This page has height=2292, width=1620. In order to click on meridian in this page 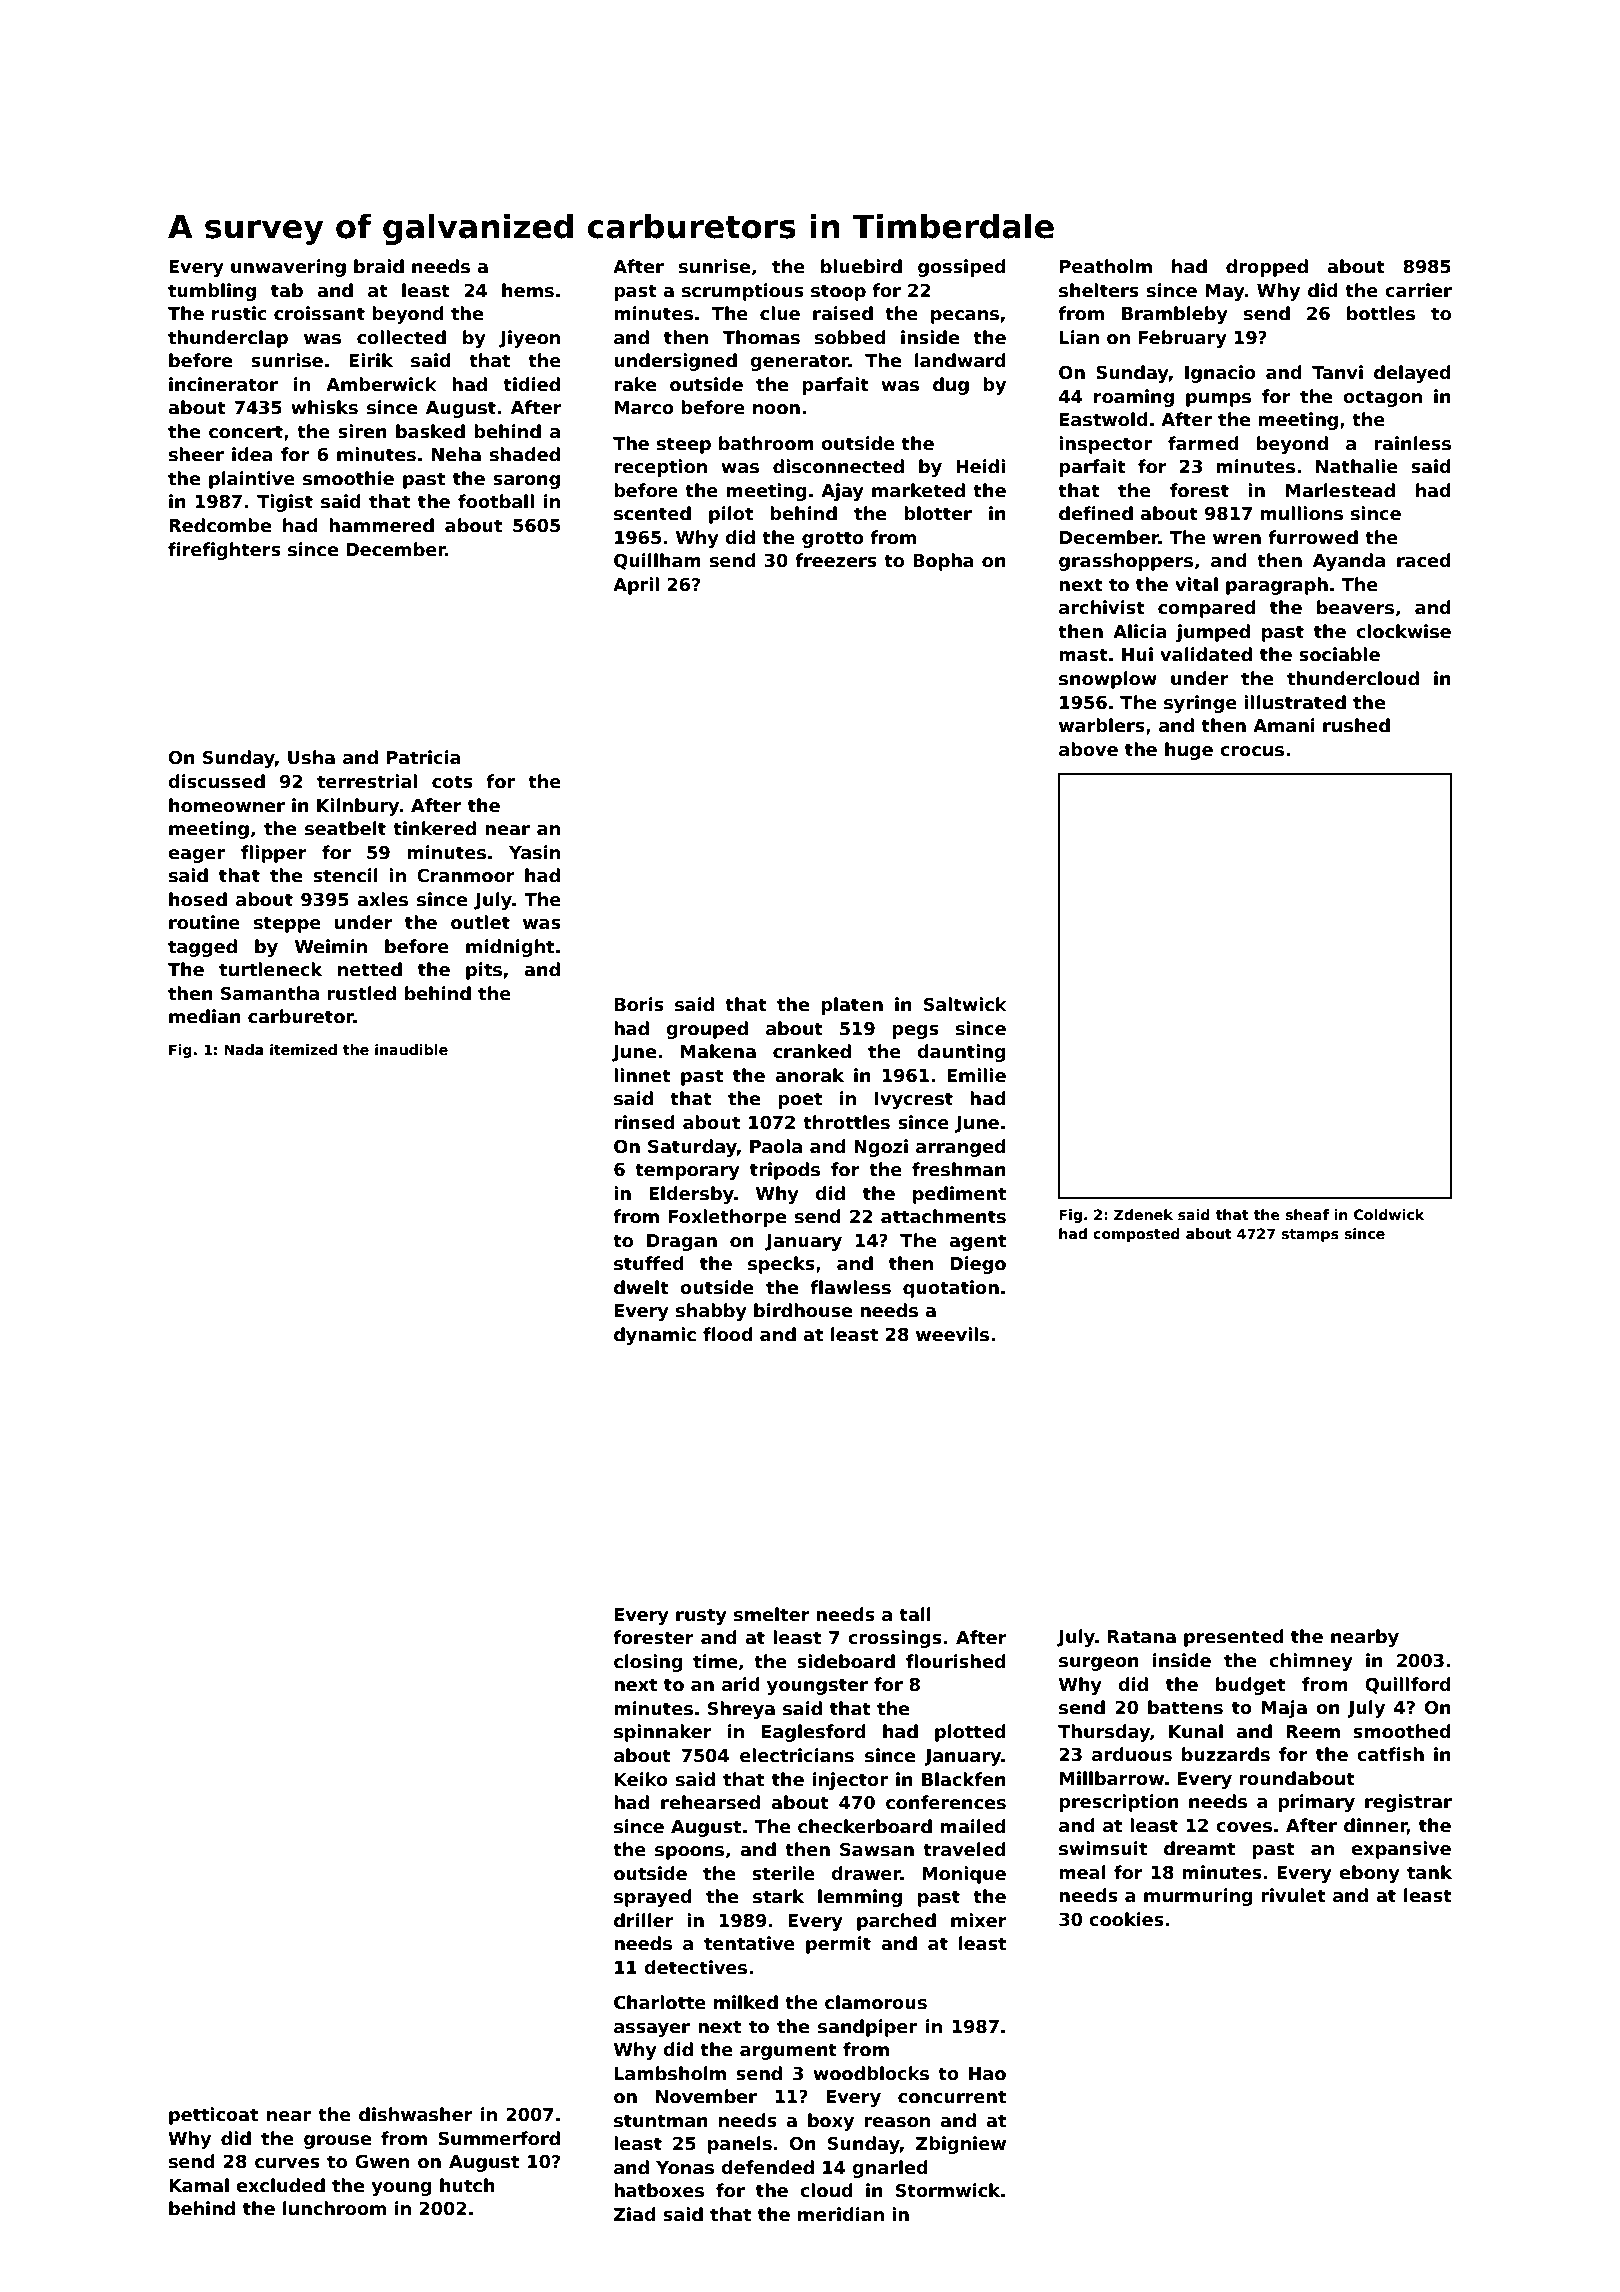, I will do `click(841, 2214)`.
